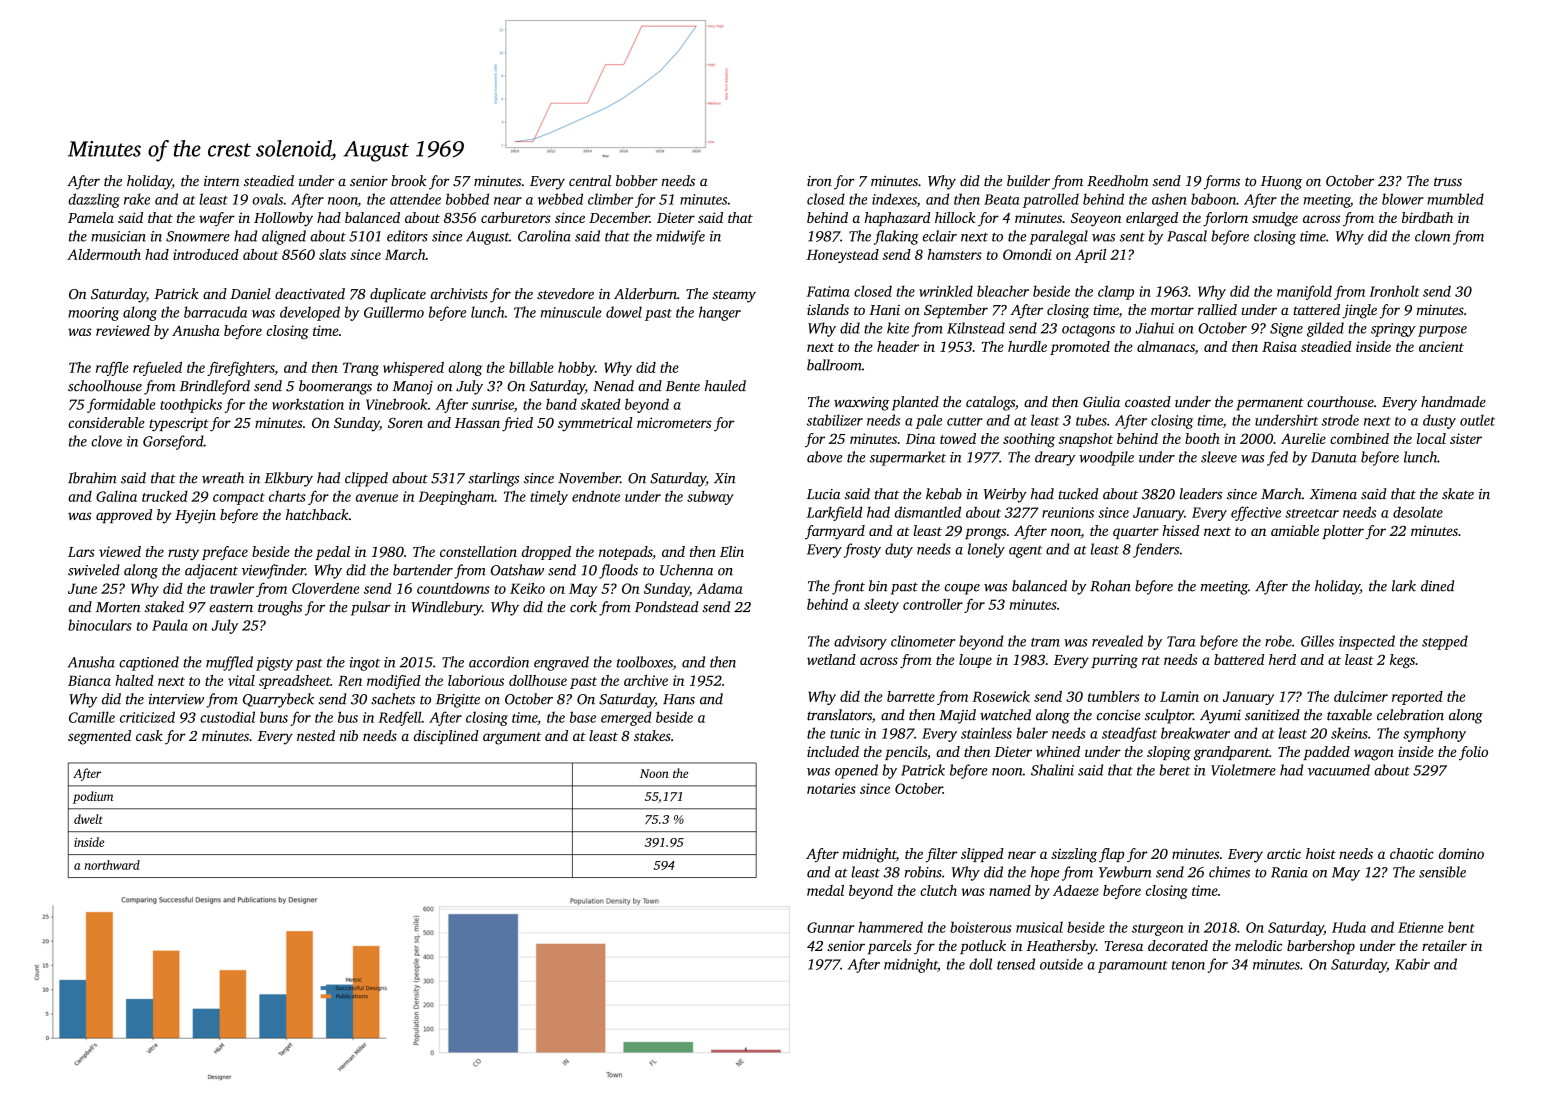 The image size is (1563, 1105). I want to click on Elin, so click(732, 551).
